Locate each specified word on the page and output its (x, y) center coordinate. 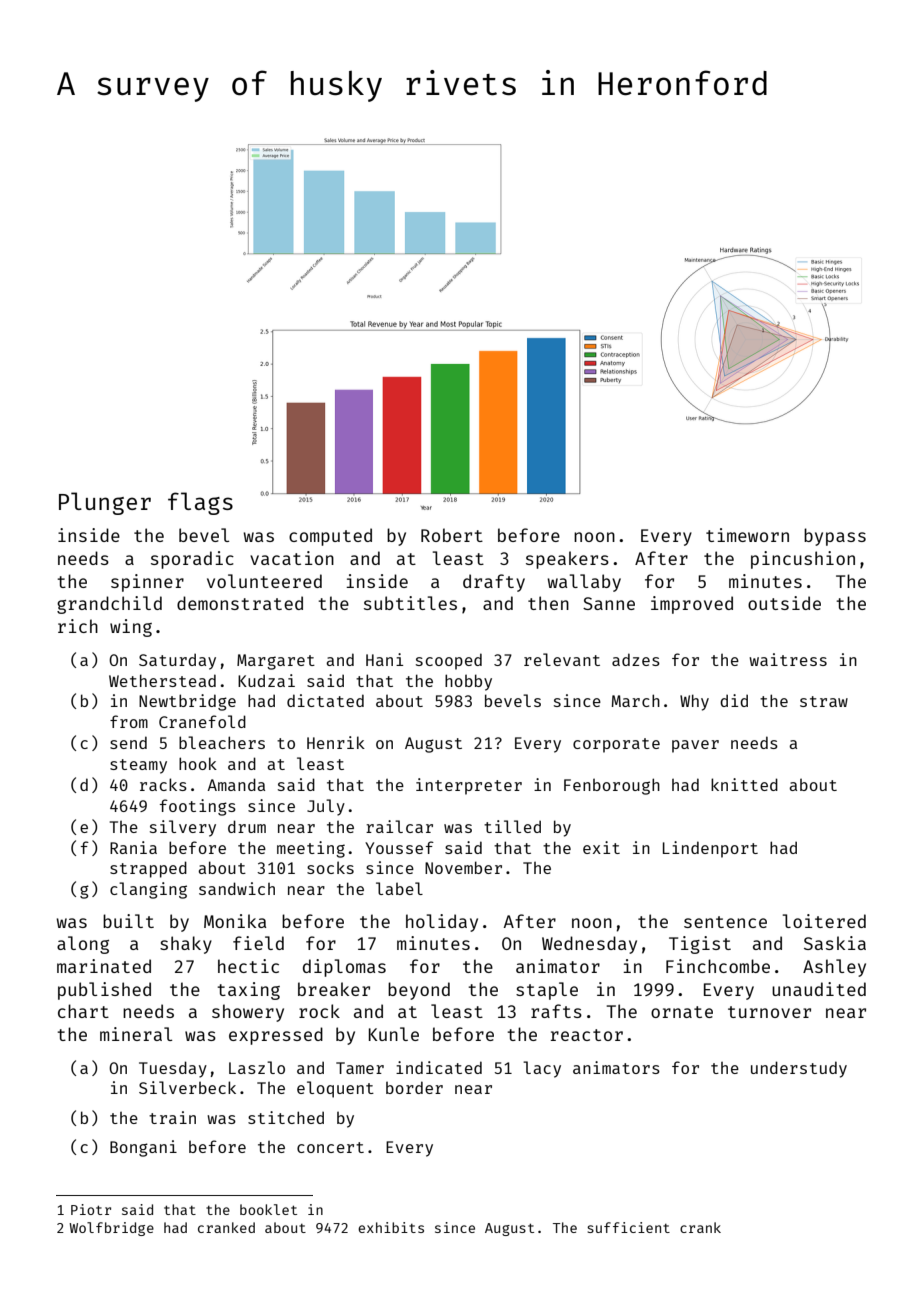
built (128, 921)
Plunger (105, 503)
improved (692, 605)
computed (330, 537)
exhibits (391, 1227)
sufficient (628, 1227)
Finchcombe (718, 966)
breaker (334, 989)
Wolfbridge (111, 1229)
